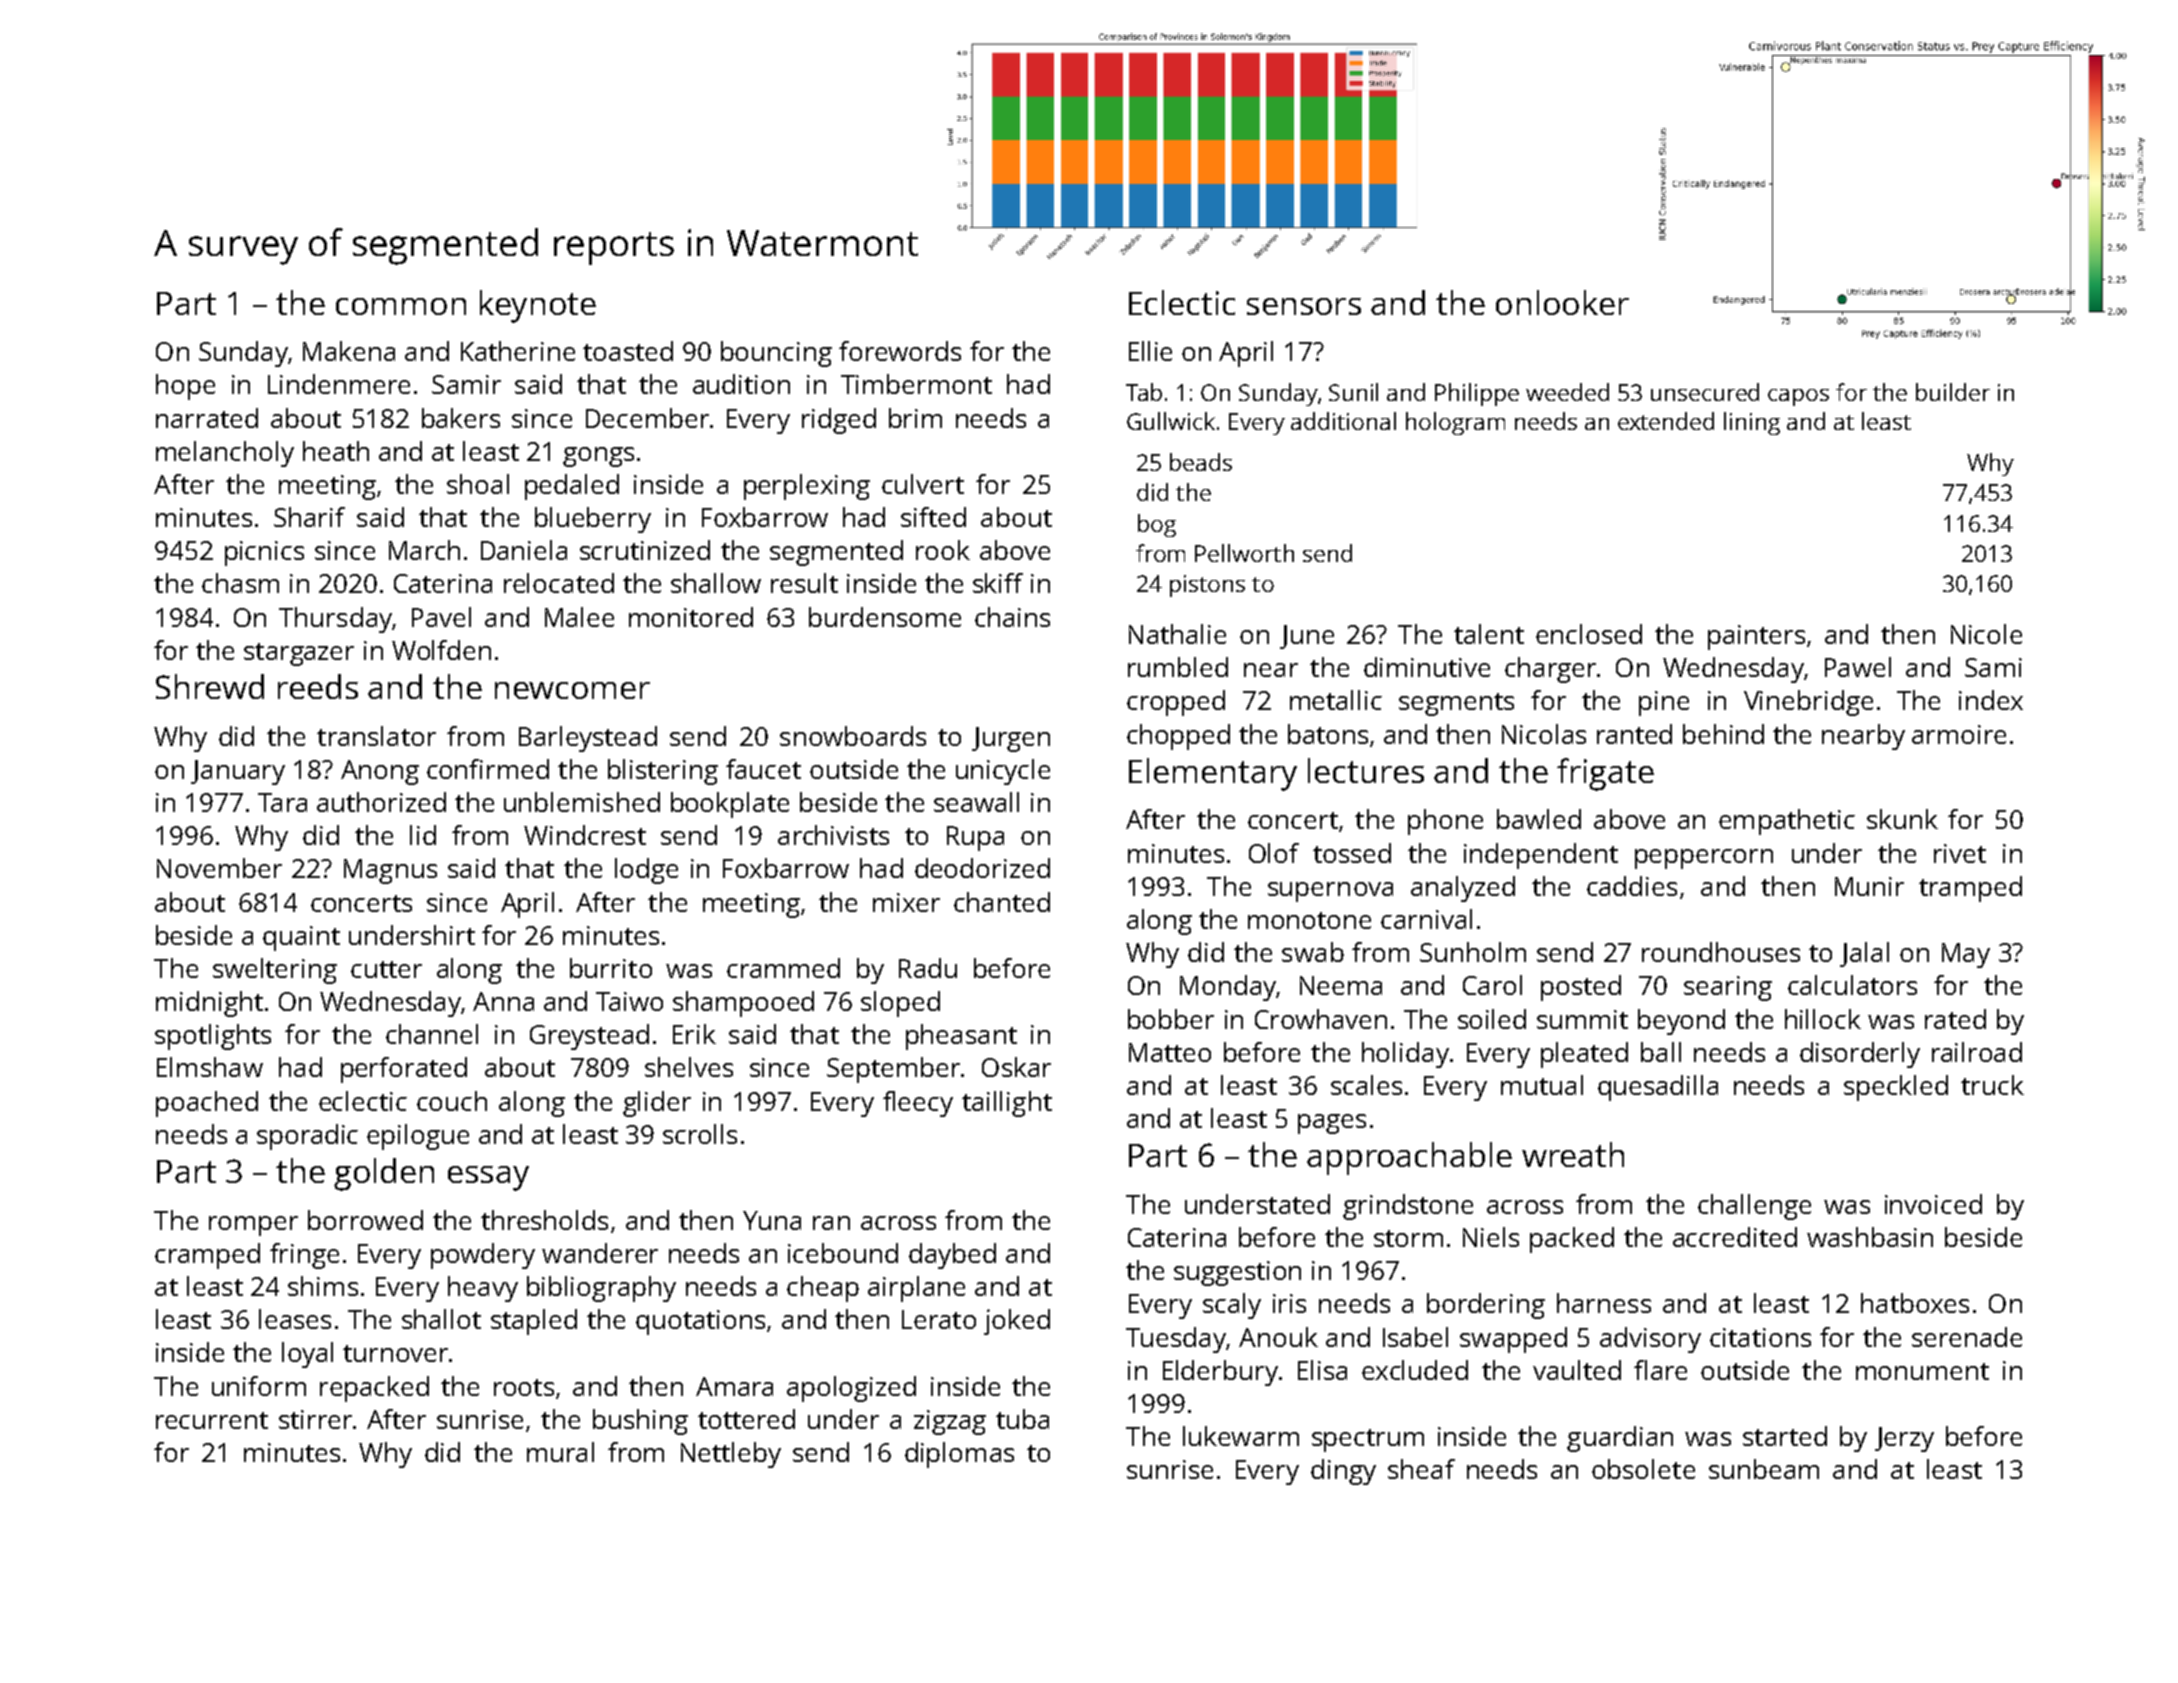  Describe the element at coordinates (900, 1004) in the screenshot. I see `sloped` at that location.
